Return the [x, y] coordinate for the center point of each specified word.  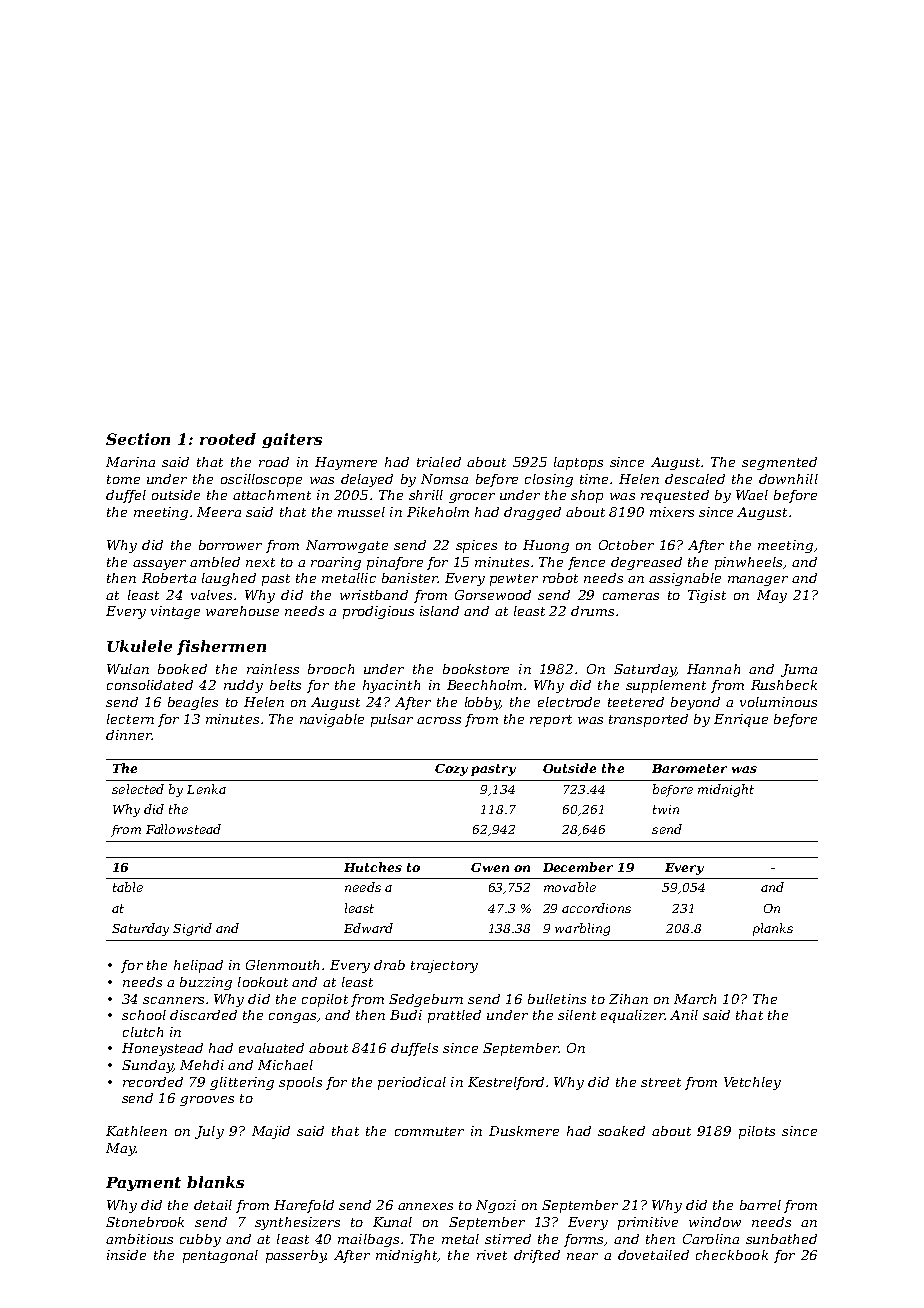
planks [773, 929]
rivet [492, 1255]
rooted [228, 439]
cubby [200, 1240]
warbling [582, 929]
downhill [788, 479]
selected [138, 789]
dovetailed [653, 1255]
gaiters [292, 440]
